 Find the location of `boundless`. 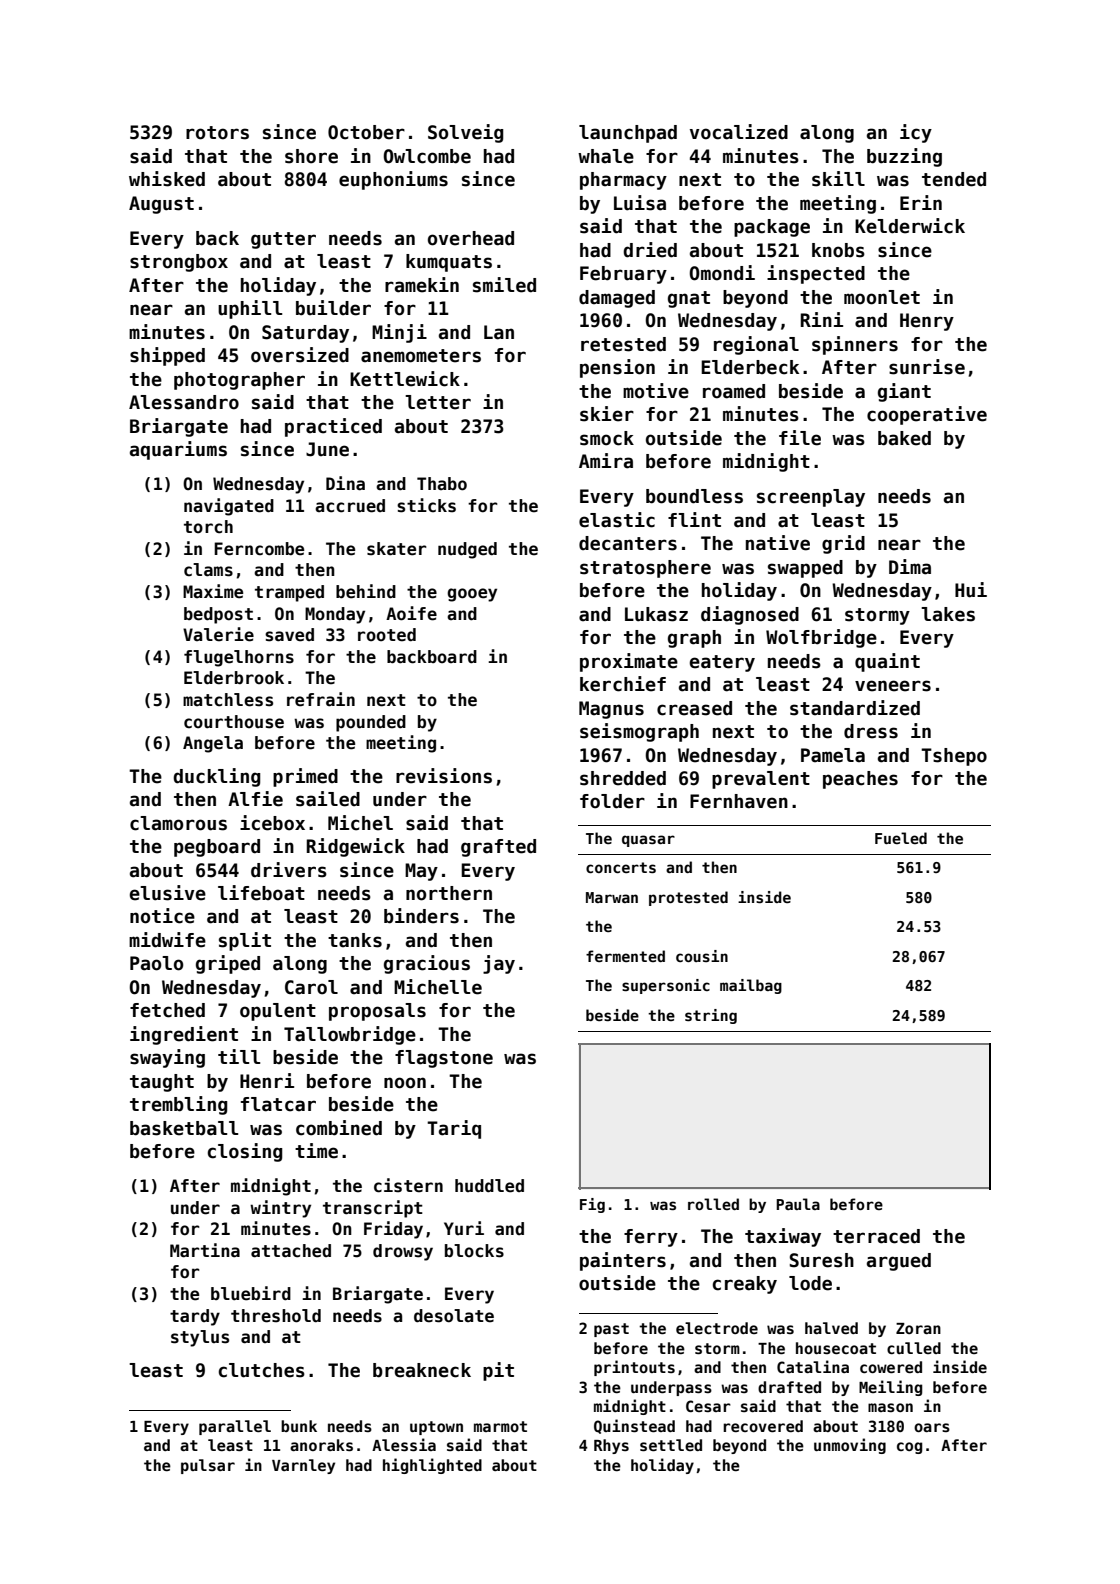

boundless is located at coordinates (694, 496).
